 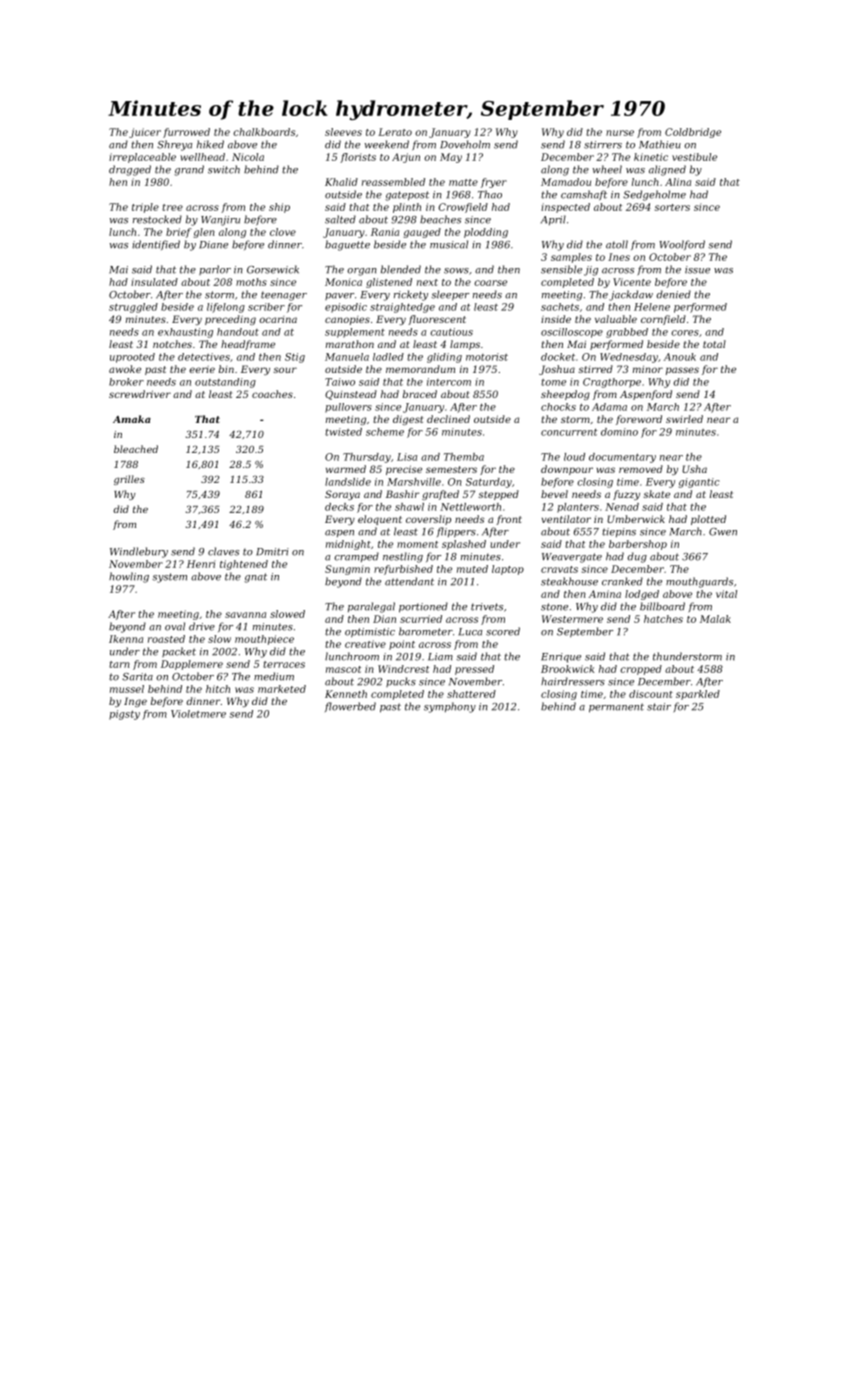 What do you see at coordinates (201, 564) in the image?
I see `Henri` at bounding box center [201, 564].
